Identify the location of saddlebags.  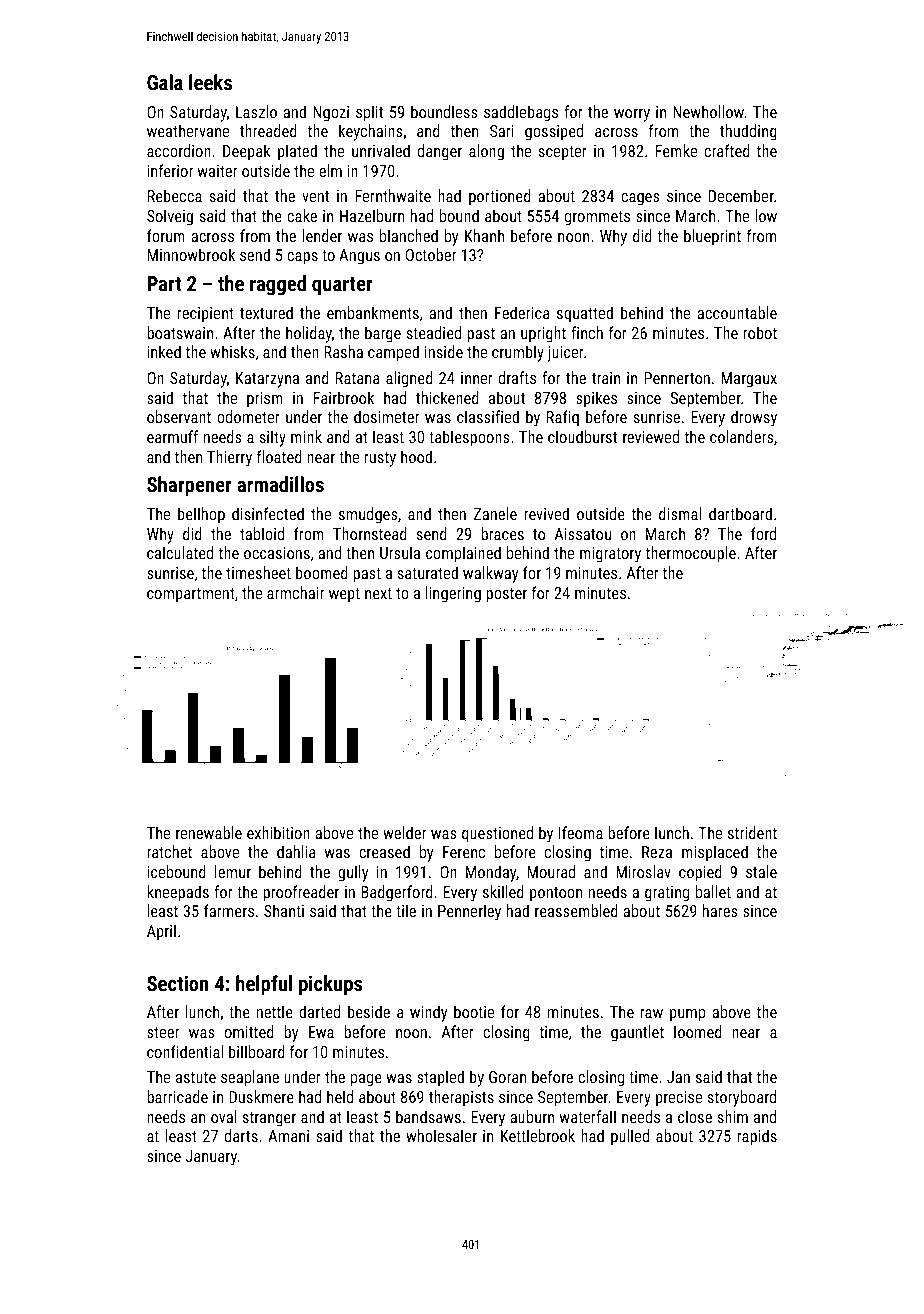
(521, 113).
